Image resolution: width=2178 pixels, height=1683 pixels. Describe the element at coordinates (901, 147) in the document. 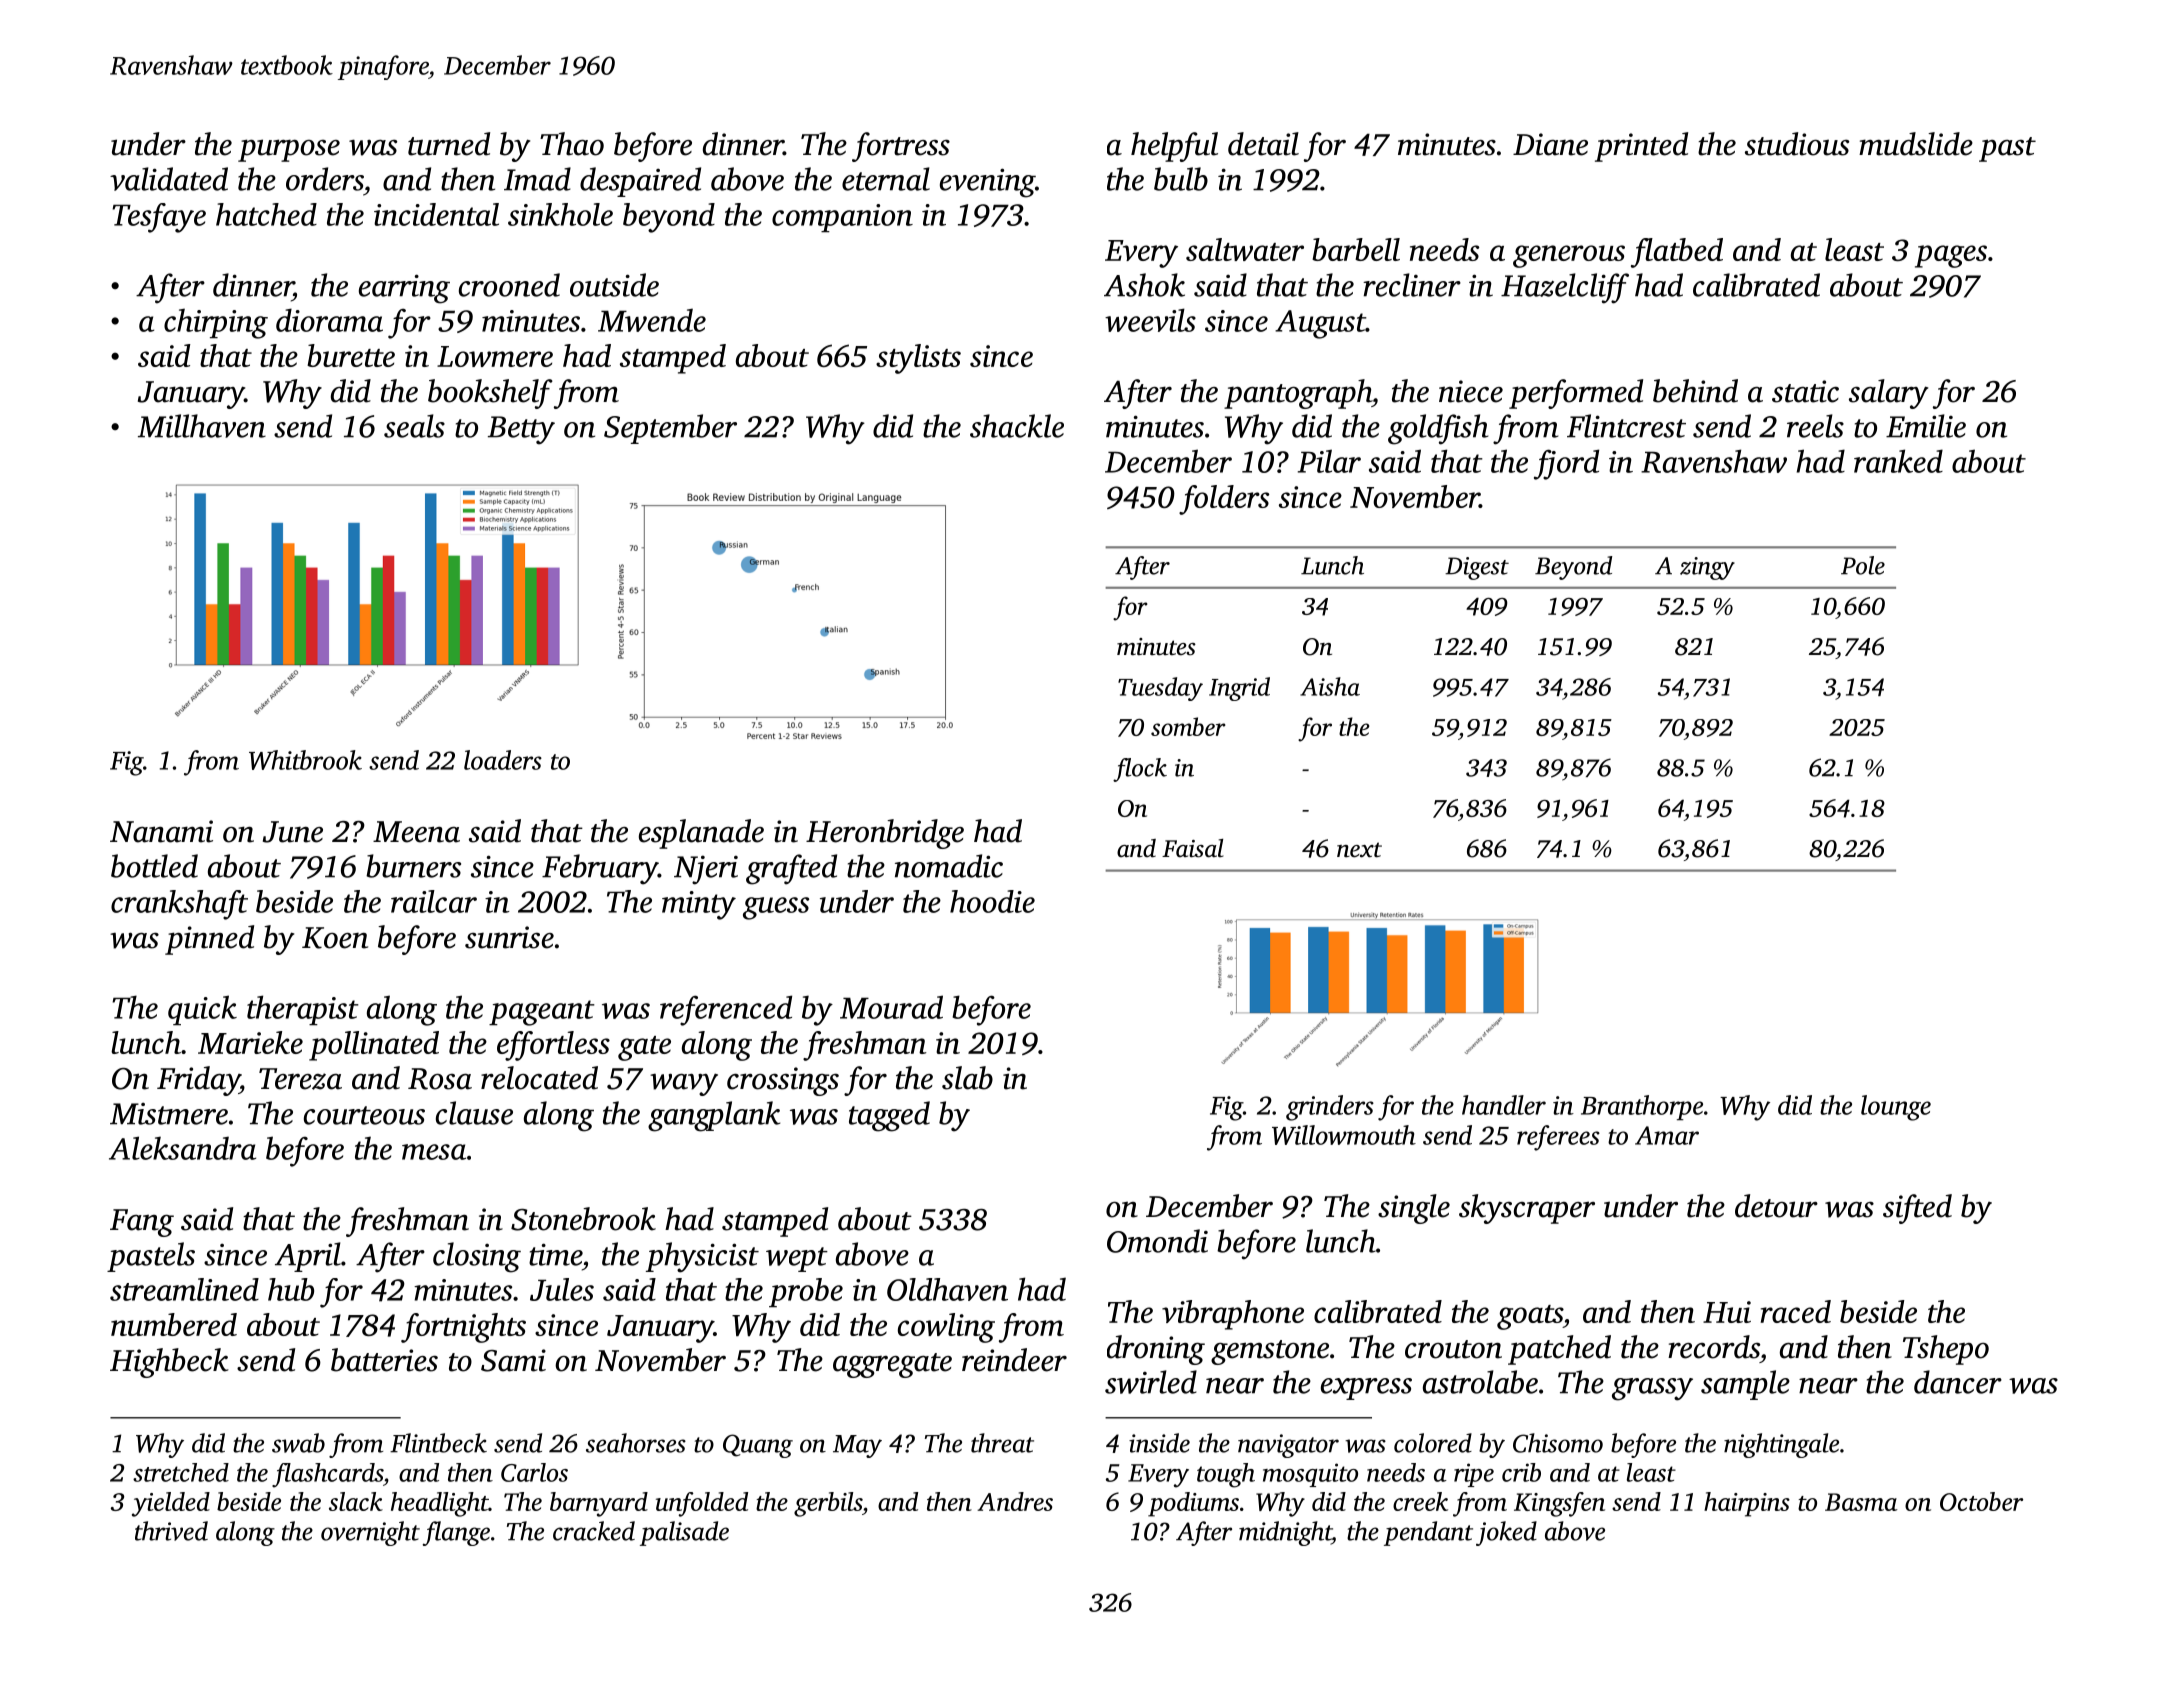

I see `fortress` at that location.
